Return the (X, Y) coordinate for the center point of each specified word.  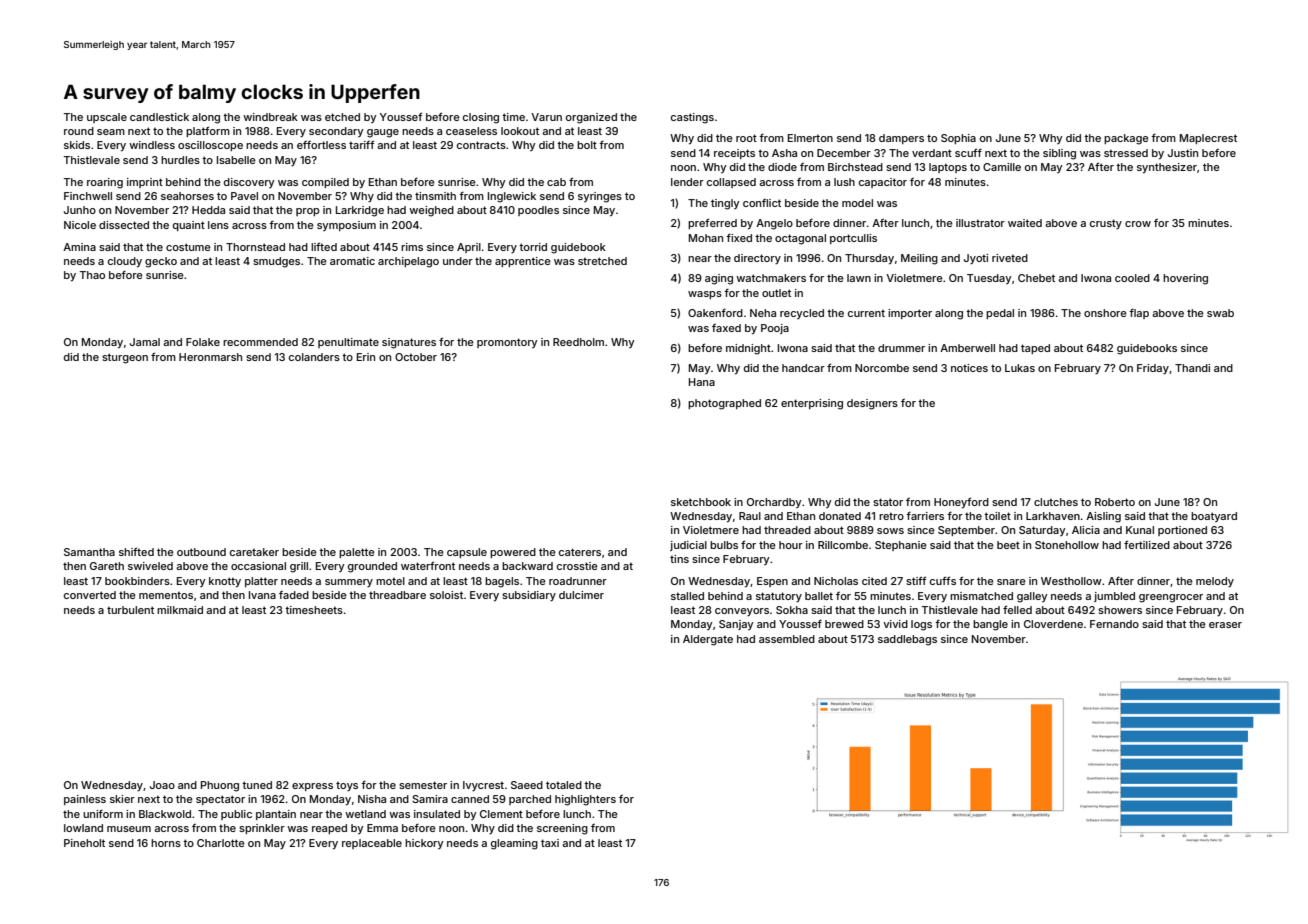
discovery (249, 183)
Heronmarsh (210, 357)
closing (481, 118)
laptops (948, 168)
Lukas (1020, 368)
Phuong (220, 786)
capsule (467, 553)
